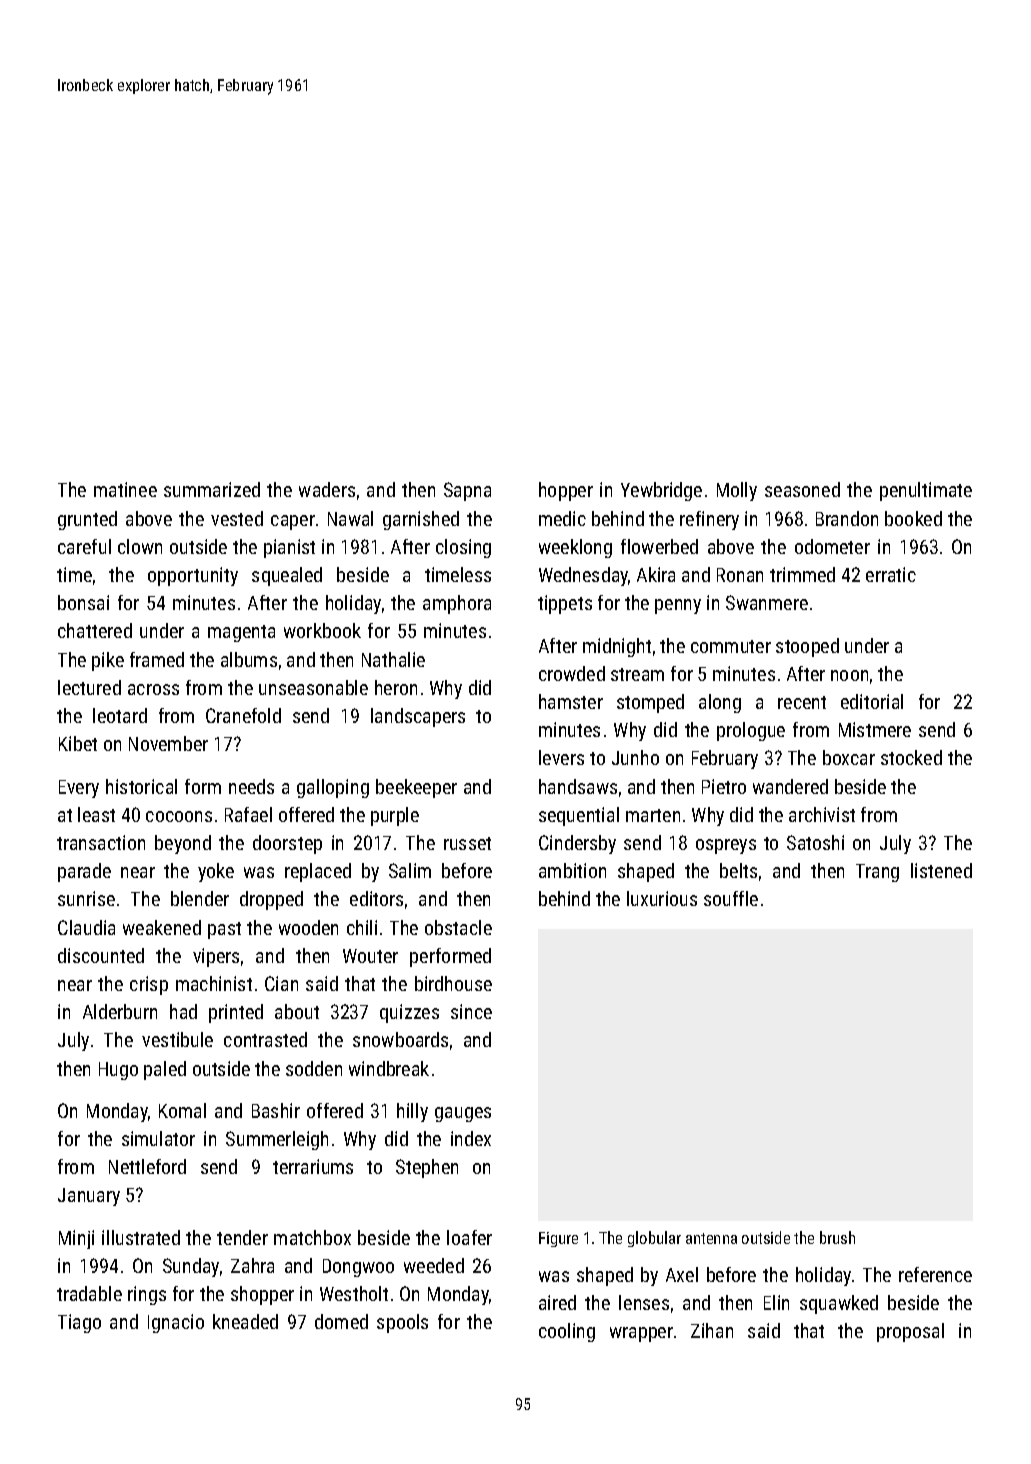  Describe the element at coordinates (125, 489) in the screenshot. I see `matinee` at that location.
